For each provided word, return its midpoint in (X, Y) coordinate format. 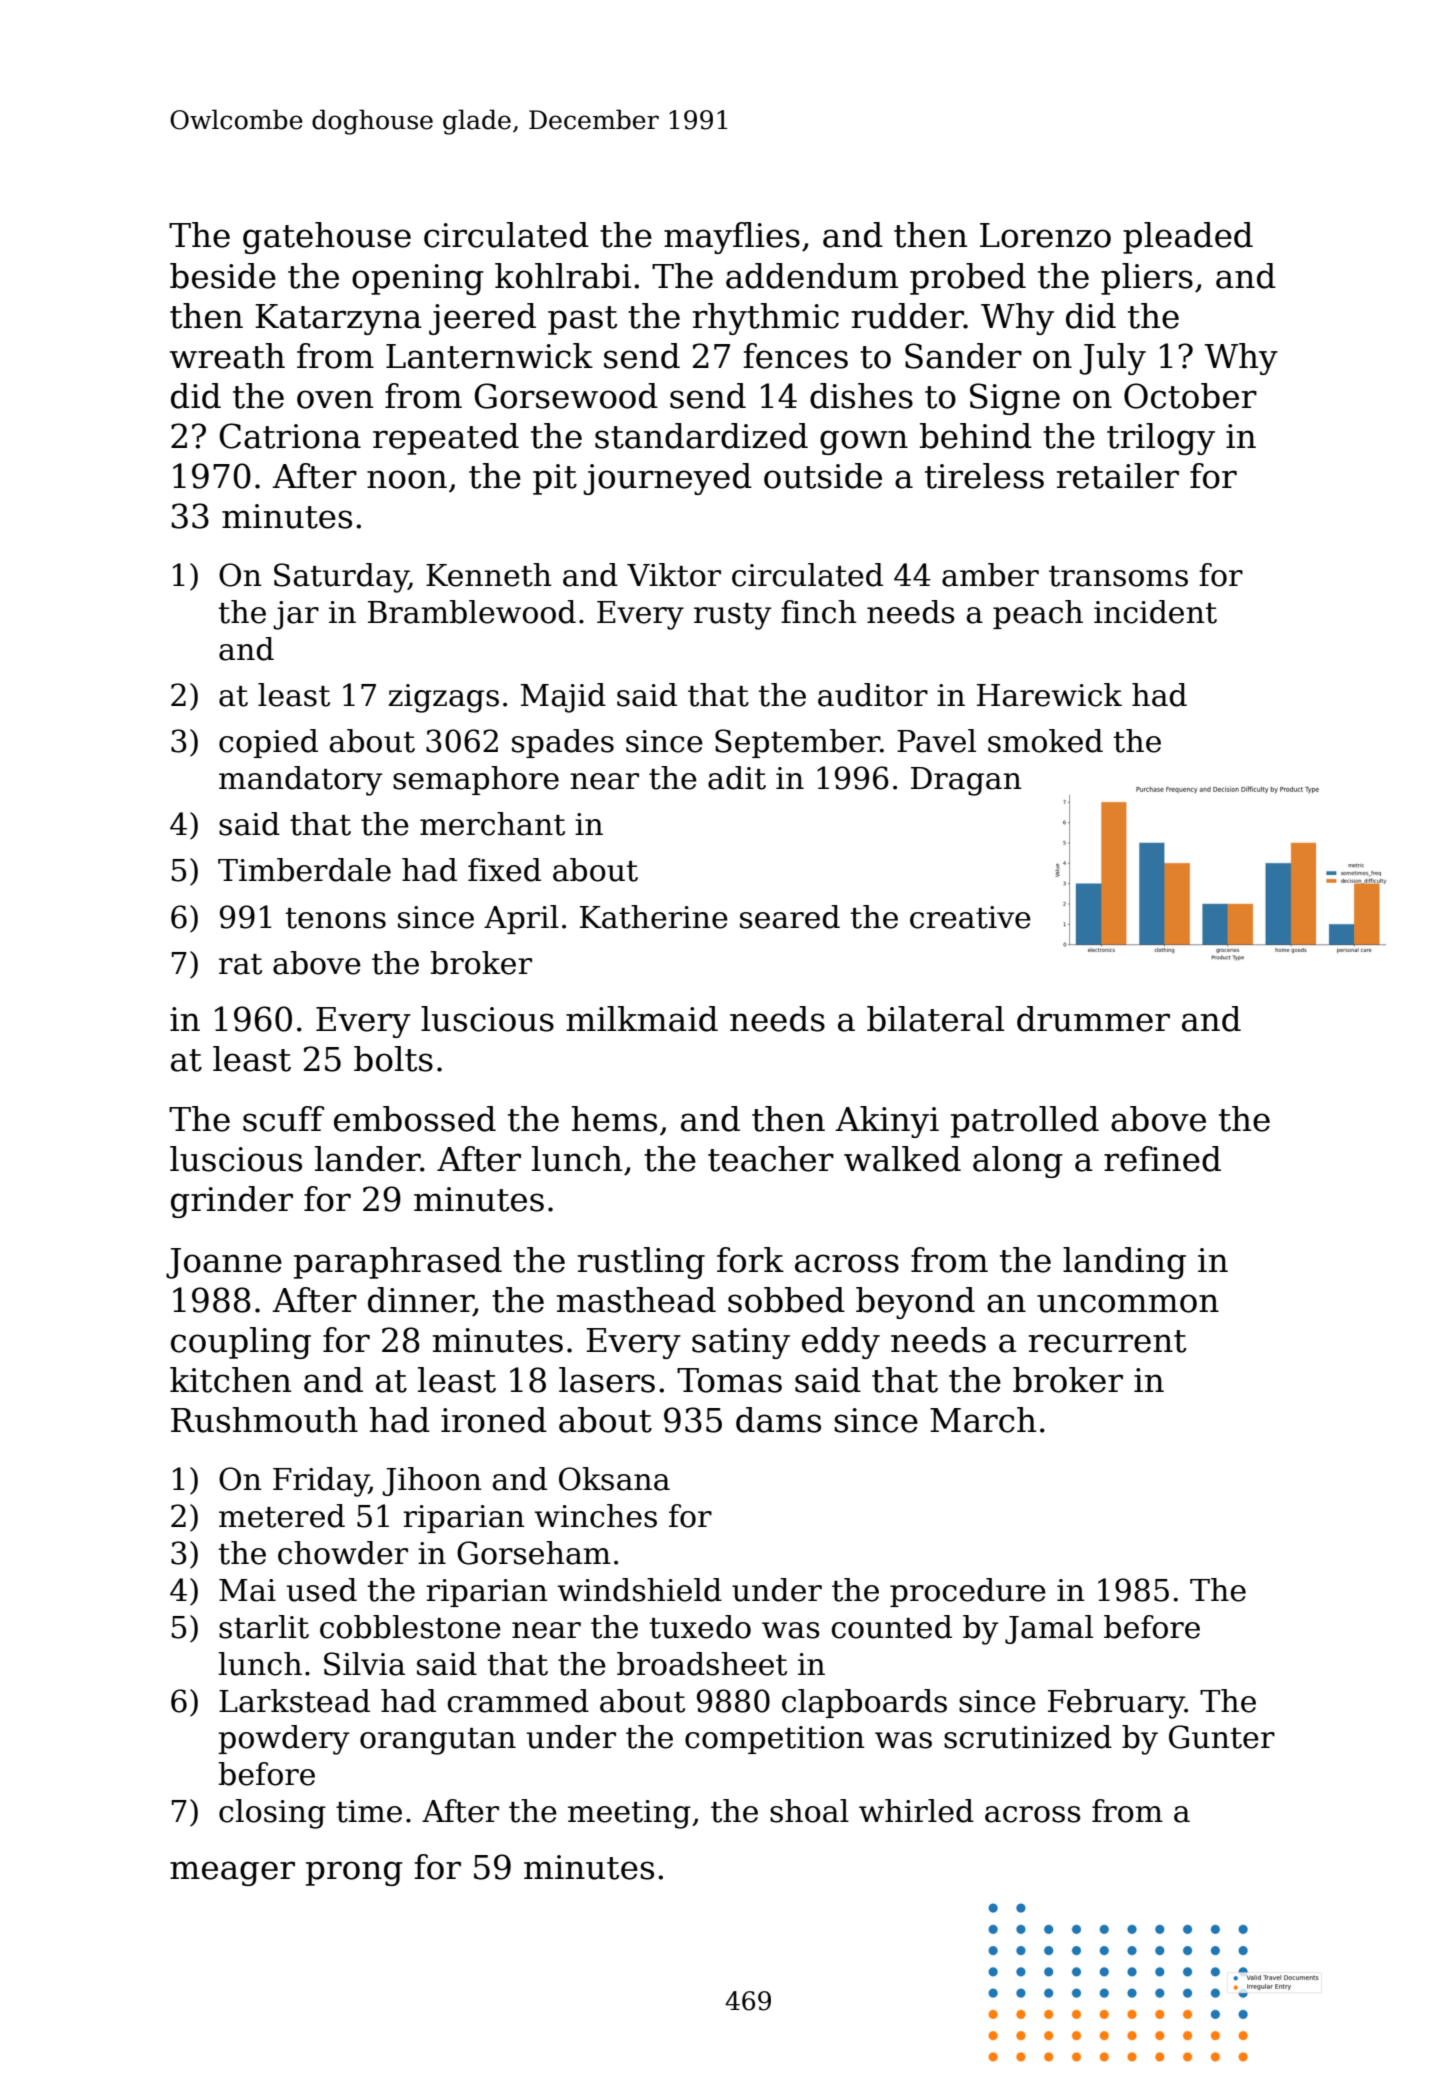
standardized (701, 436)
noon (407, 479)
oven (335, 399)
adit (737, 778)
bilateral (935, 1019)
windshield (639, 1590)
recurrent (1107, 1341)
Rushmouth (264, 1420)
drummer (1093, 1019)
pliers (1147, 279)
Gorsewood (566, 396)
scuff (283, 1119)
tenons (336, 918)
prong (354, 1873)
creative (970, 917)
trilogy (1161, 439)
